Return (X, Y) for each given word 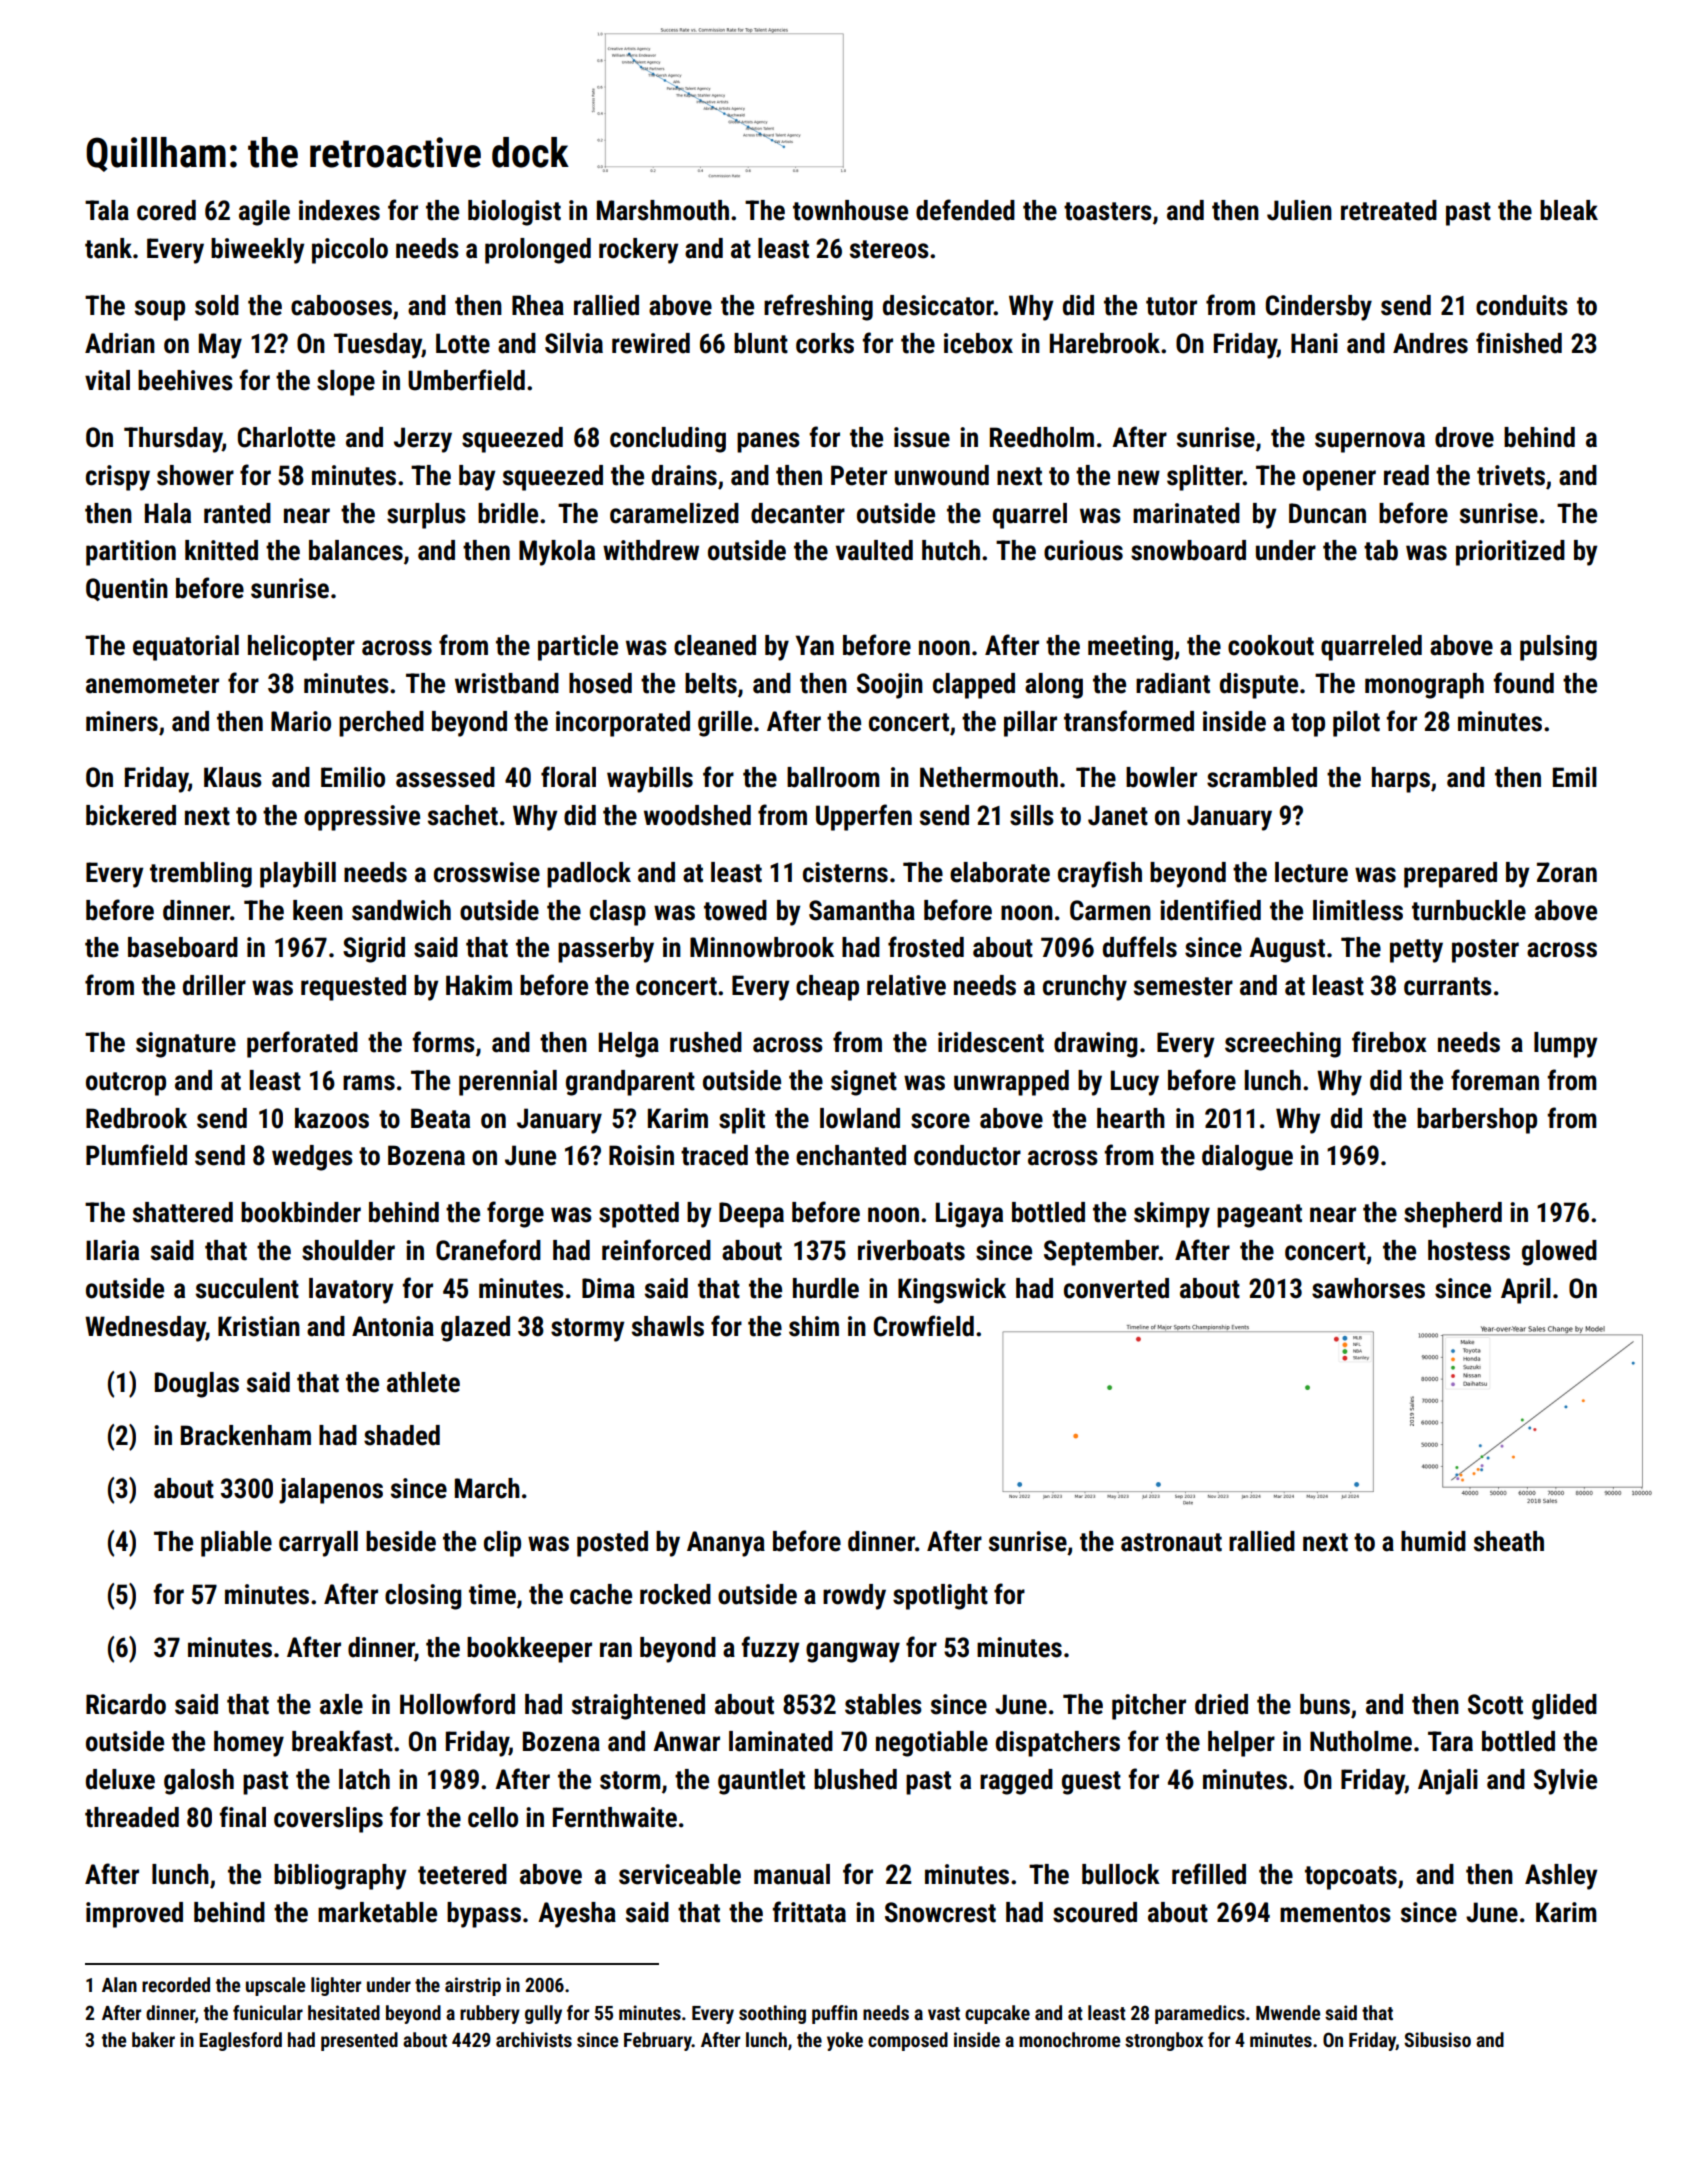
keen (318, 910)
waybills (650, 780)
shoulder (348, 1250)
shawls (668, 1326)
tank (108, 248)
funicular (268, 2012)
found (1523, 683)
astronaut (1171, 1542)
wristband (507, 683)
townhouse (850, 210)
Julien (1299, 210)
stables (883, 1704)
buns (1325, 1704)
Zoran (1567, 872)
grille (725, 724)
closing (423, 1597)
